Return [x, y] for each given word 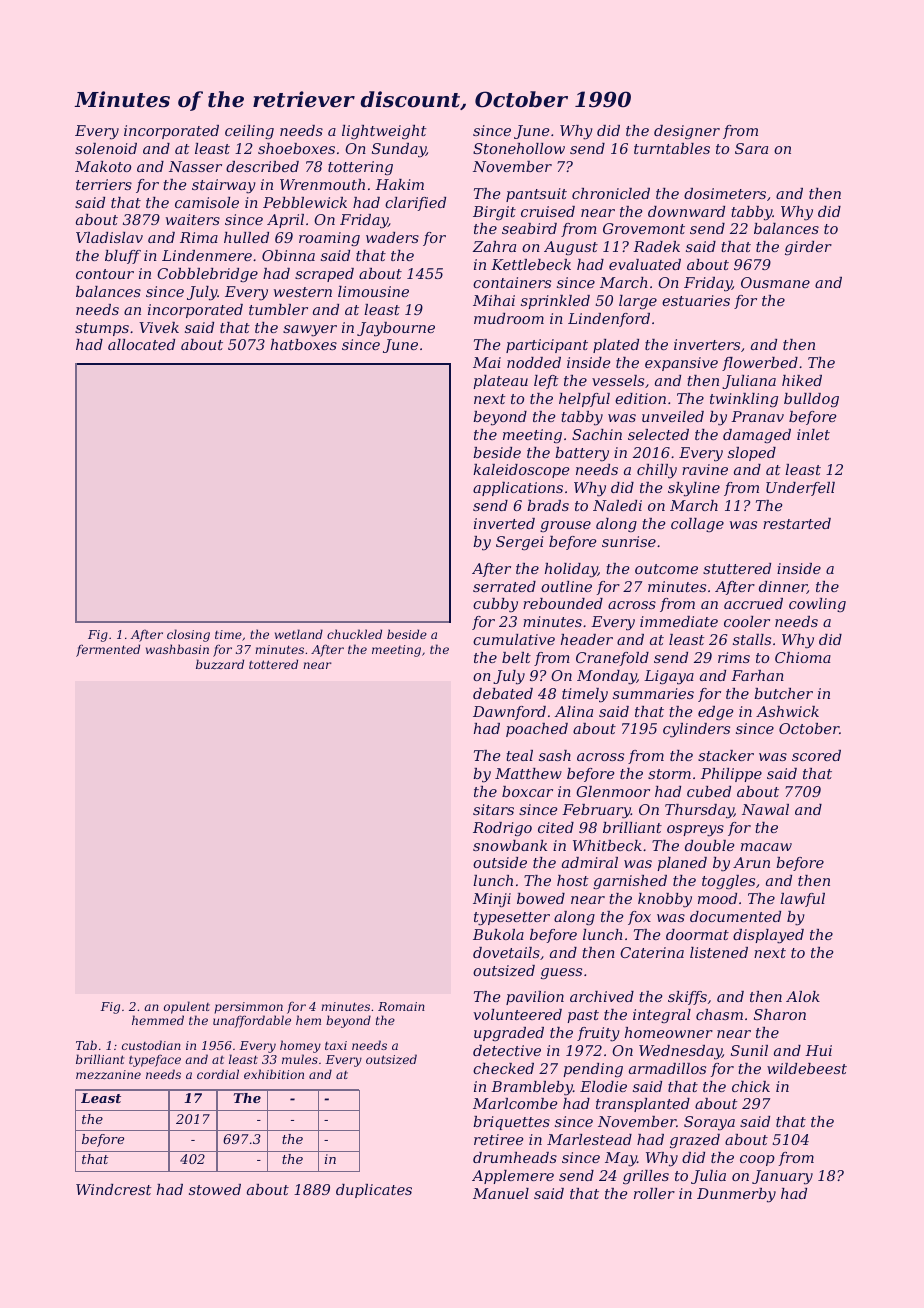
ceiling [249, 132]
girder [808, 248]
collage [697, 525]
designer [687, 132]
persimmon [248, 1008]
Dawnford [509, 713]
